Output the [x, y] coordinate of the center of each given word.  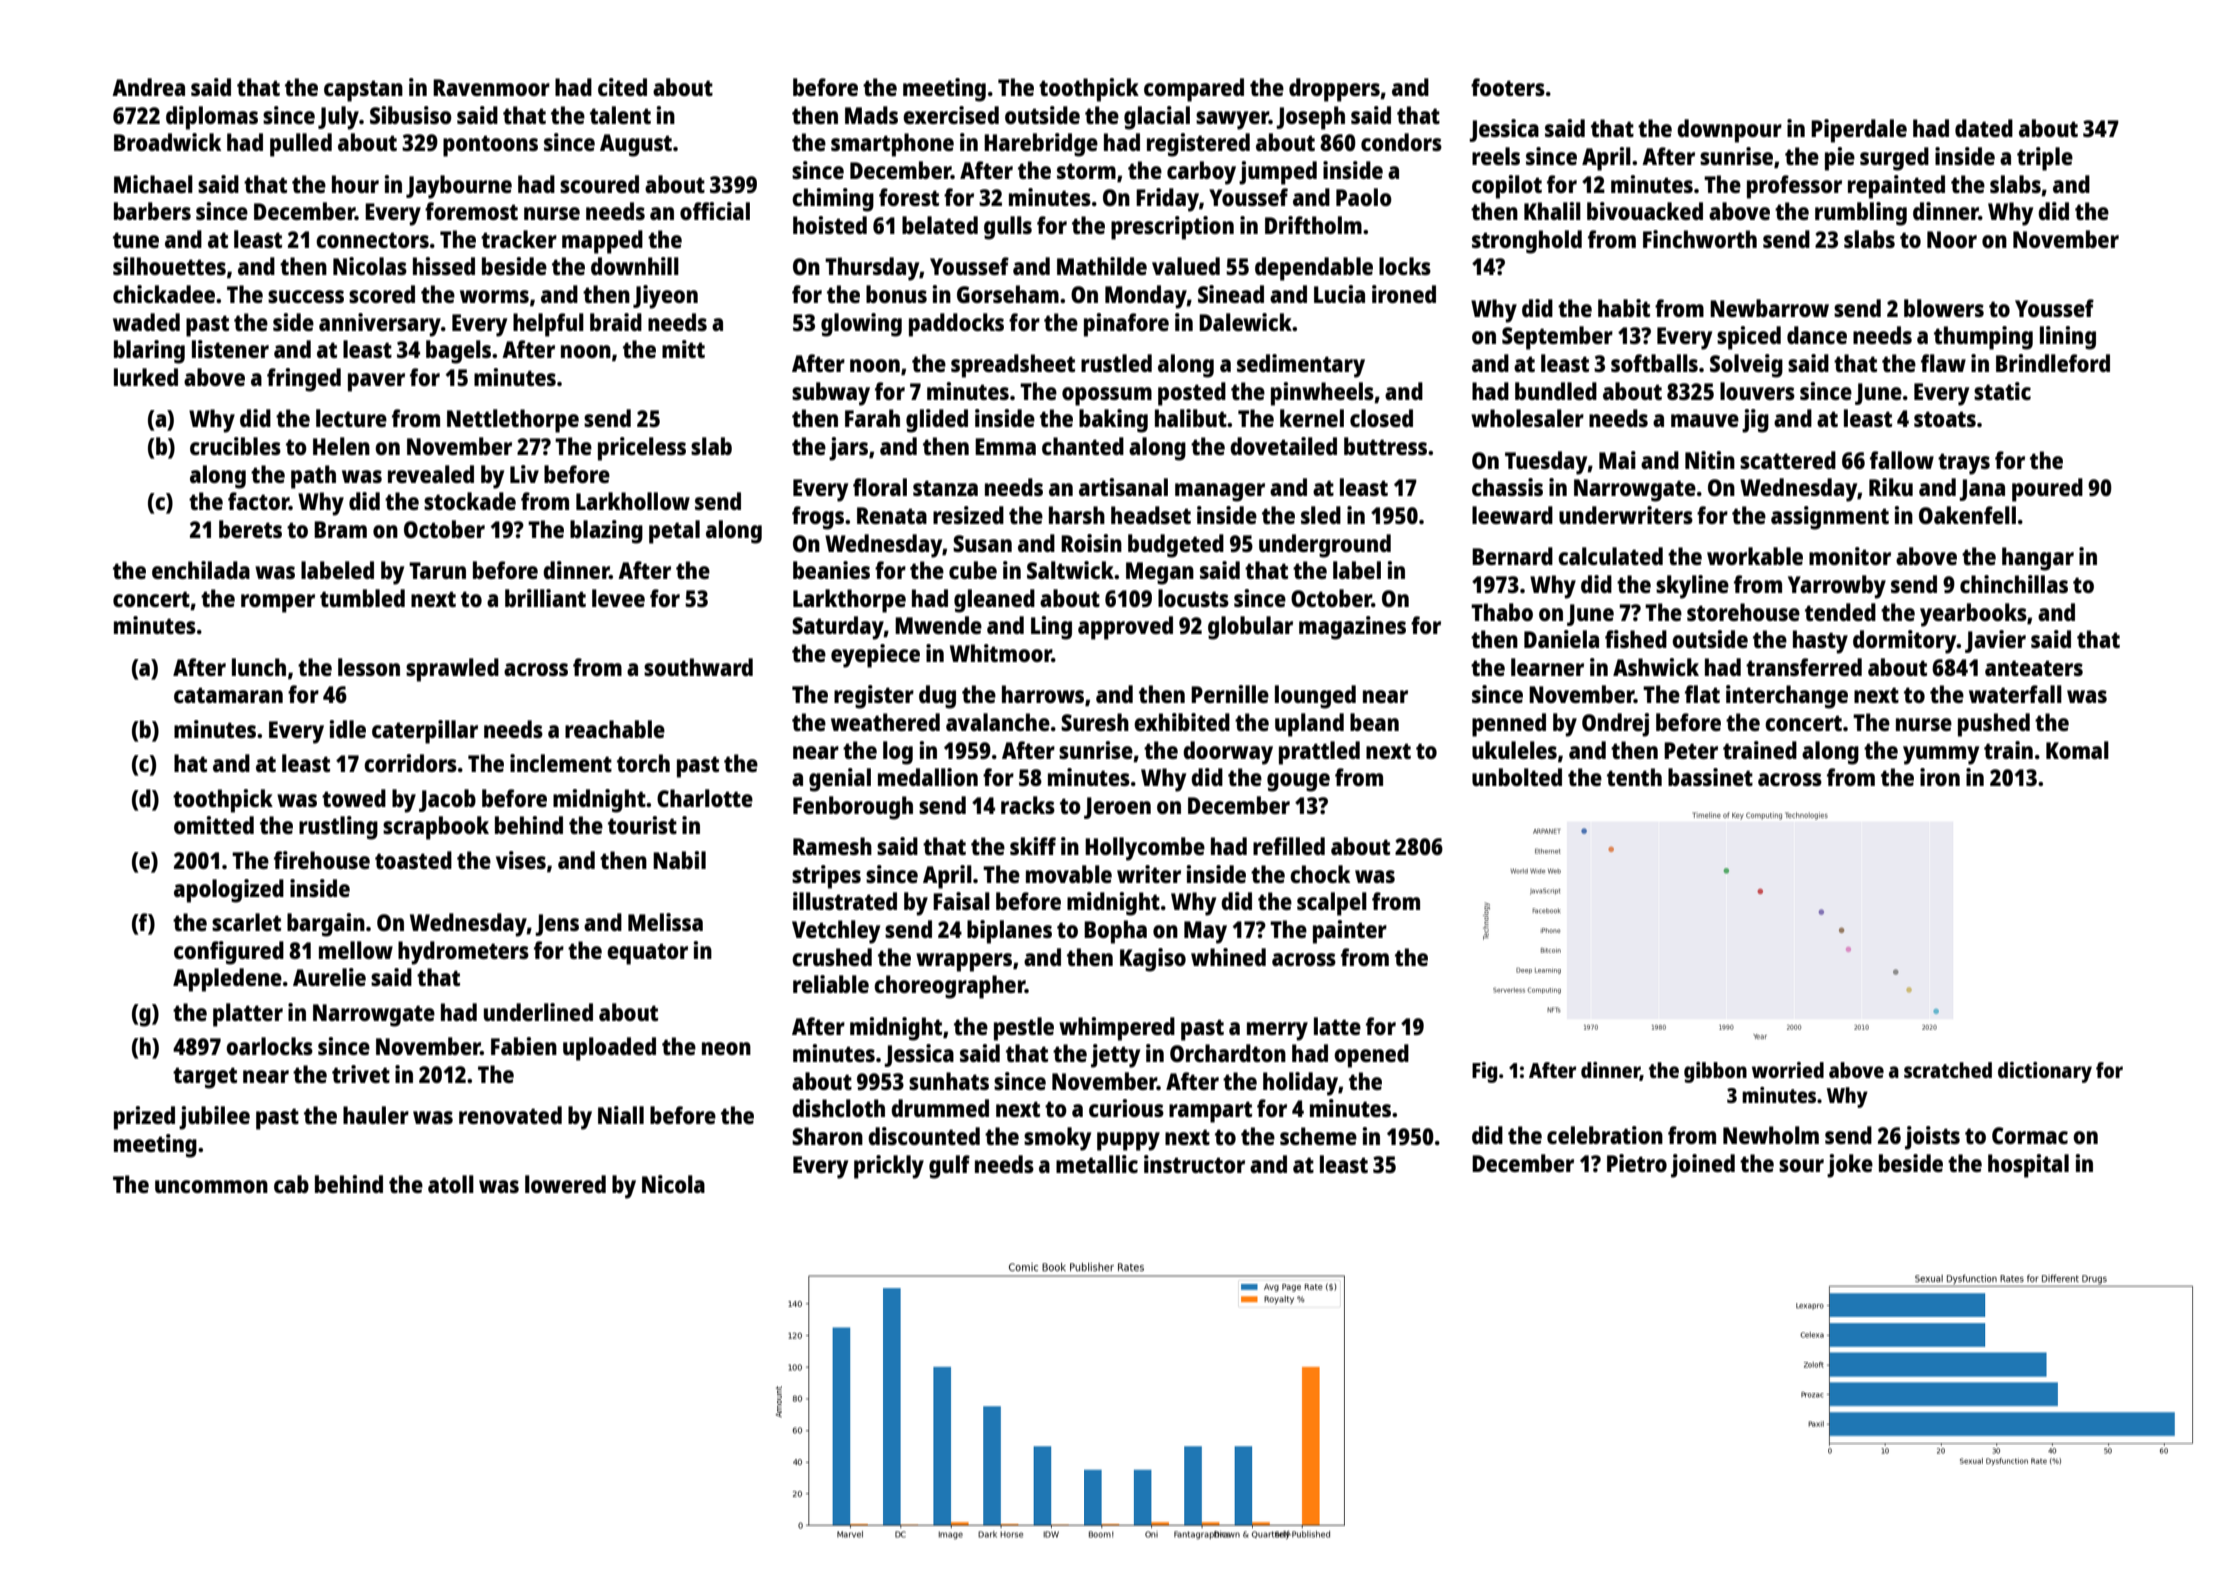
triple [2045, 159]
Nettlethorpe [513, 421]
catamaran [228, 695]
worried [1788, 1070]
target [205, 1078]
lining [2068, 338]
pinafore [1126, 325]
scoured [599, 184]
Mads [871, 115]
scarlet [246, 922]
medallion [928, 777]
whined [1228, 957]
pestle [1024, 1029]
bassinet [1710, 777]
